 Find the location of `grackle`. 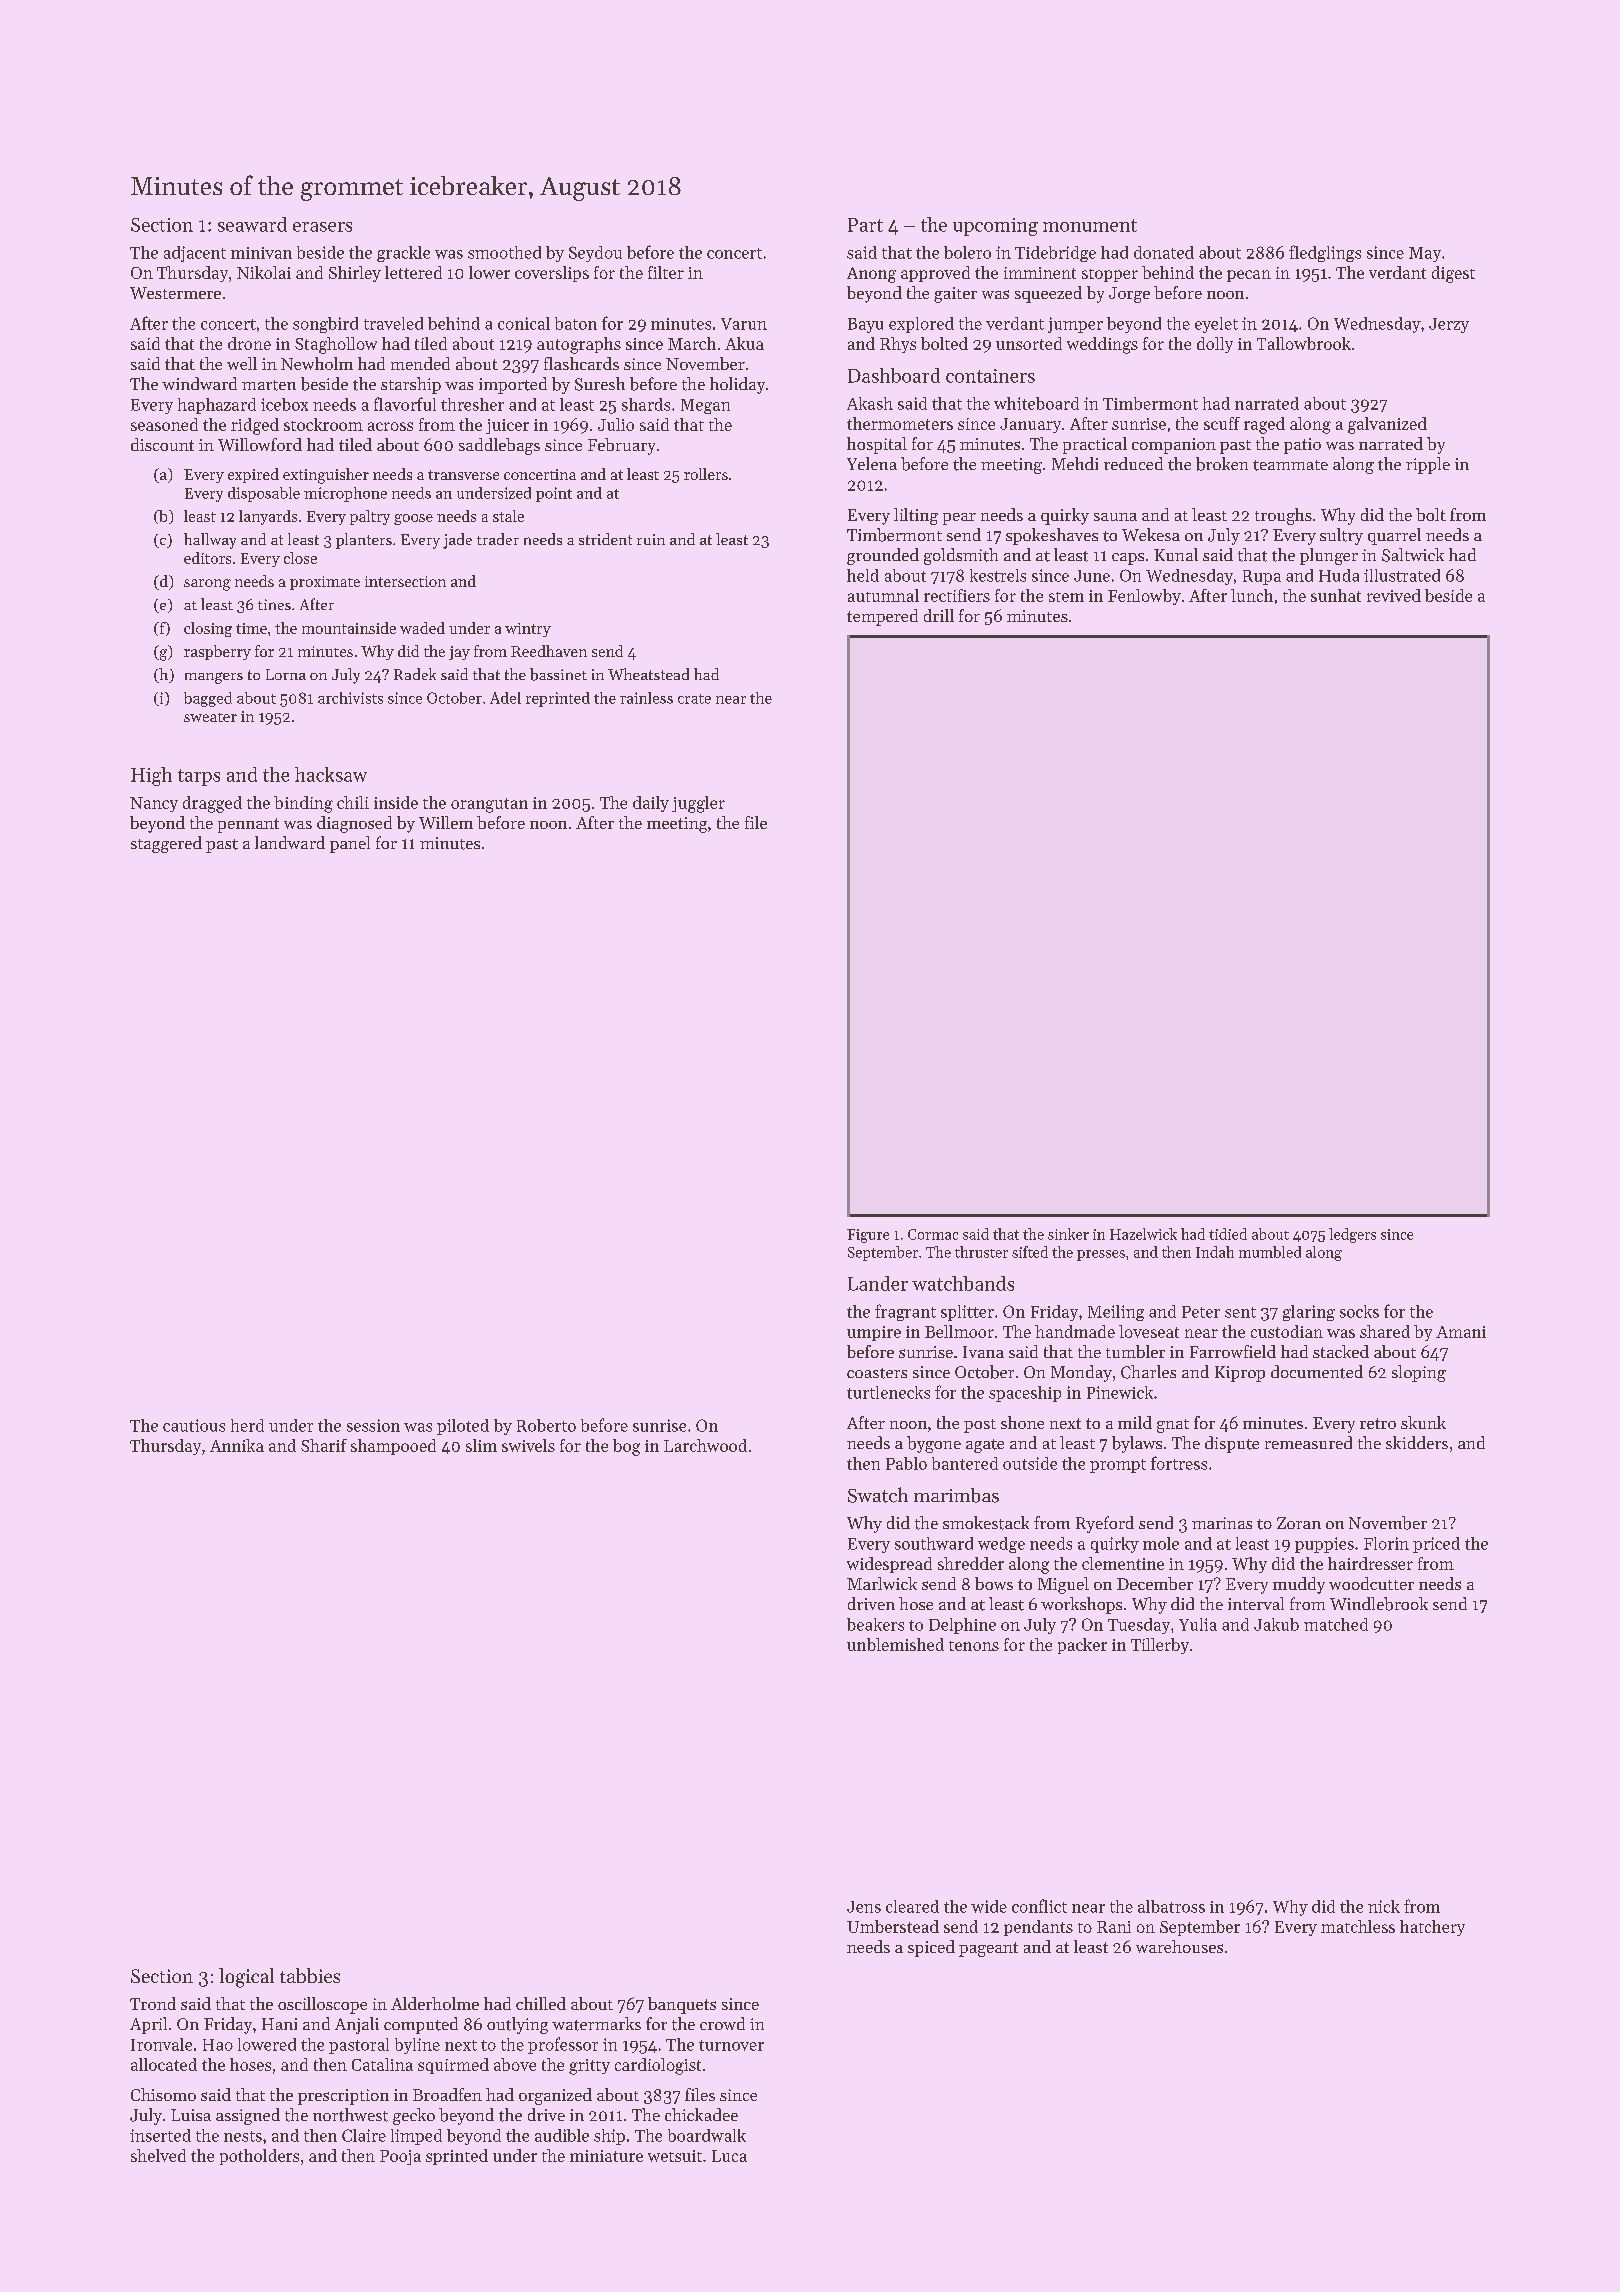

grackle is located at coordinates (403, 254).
